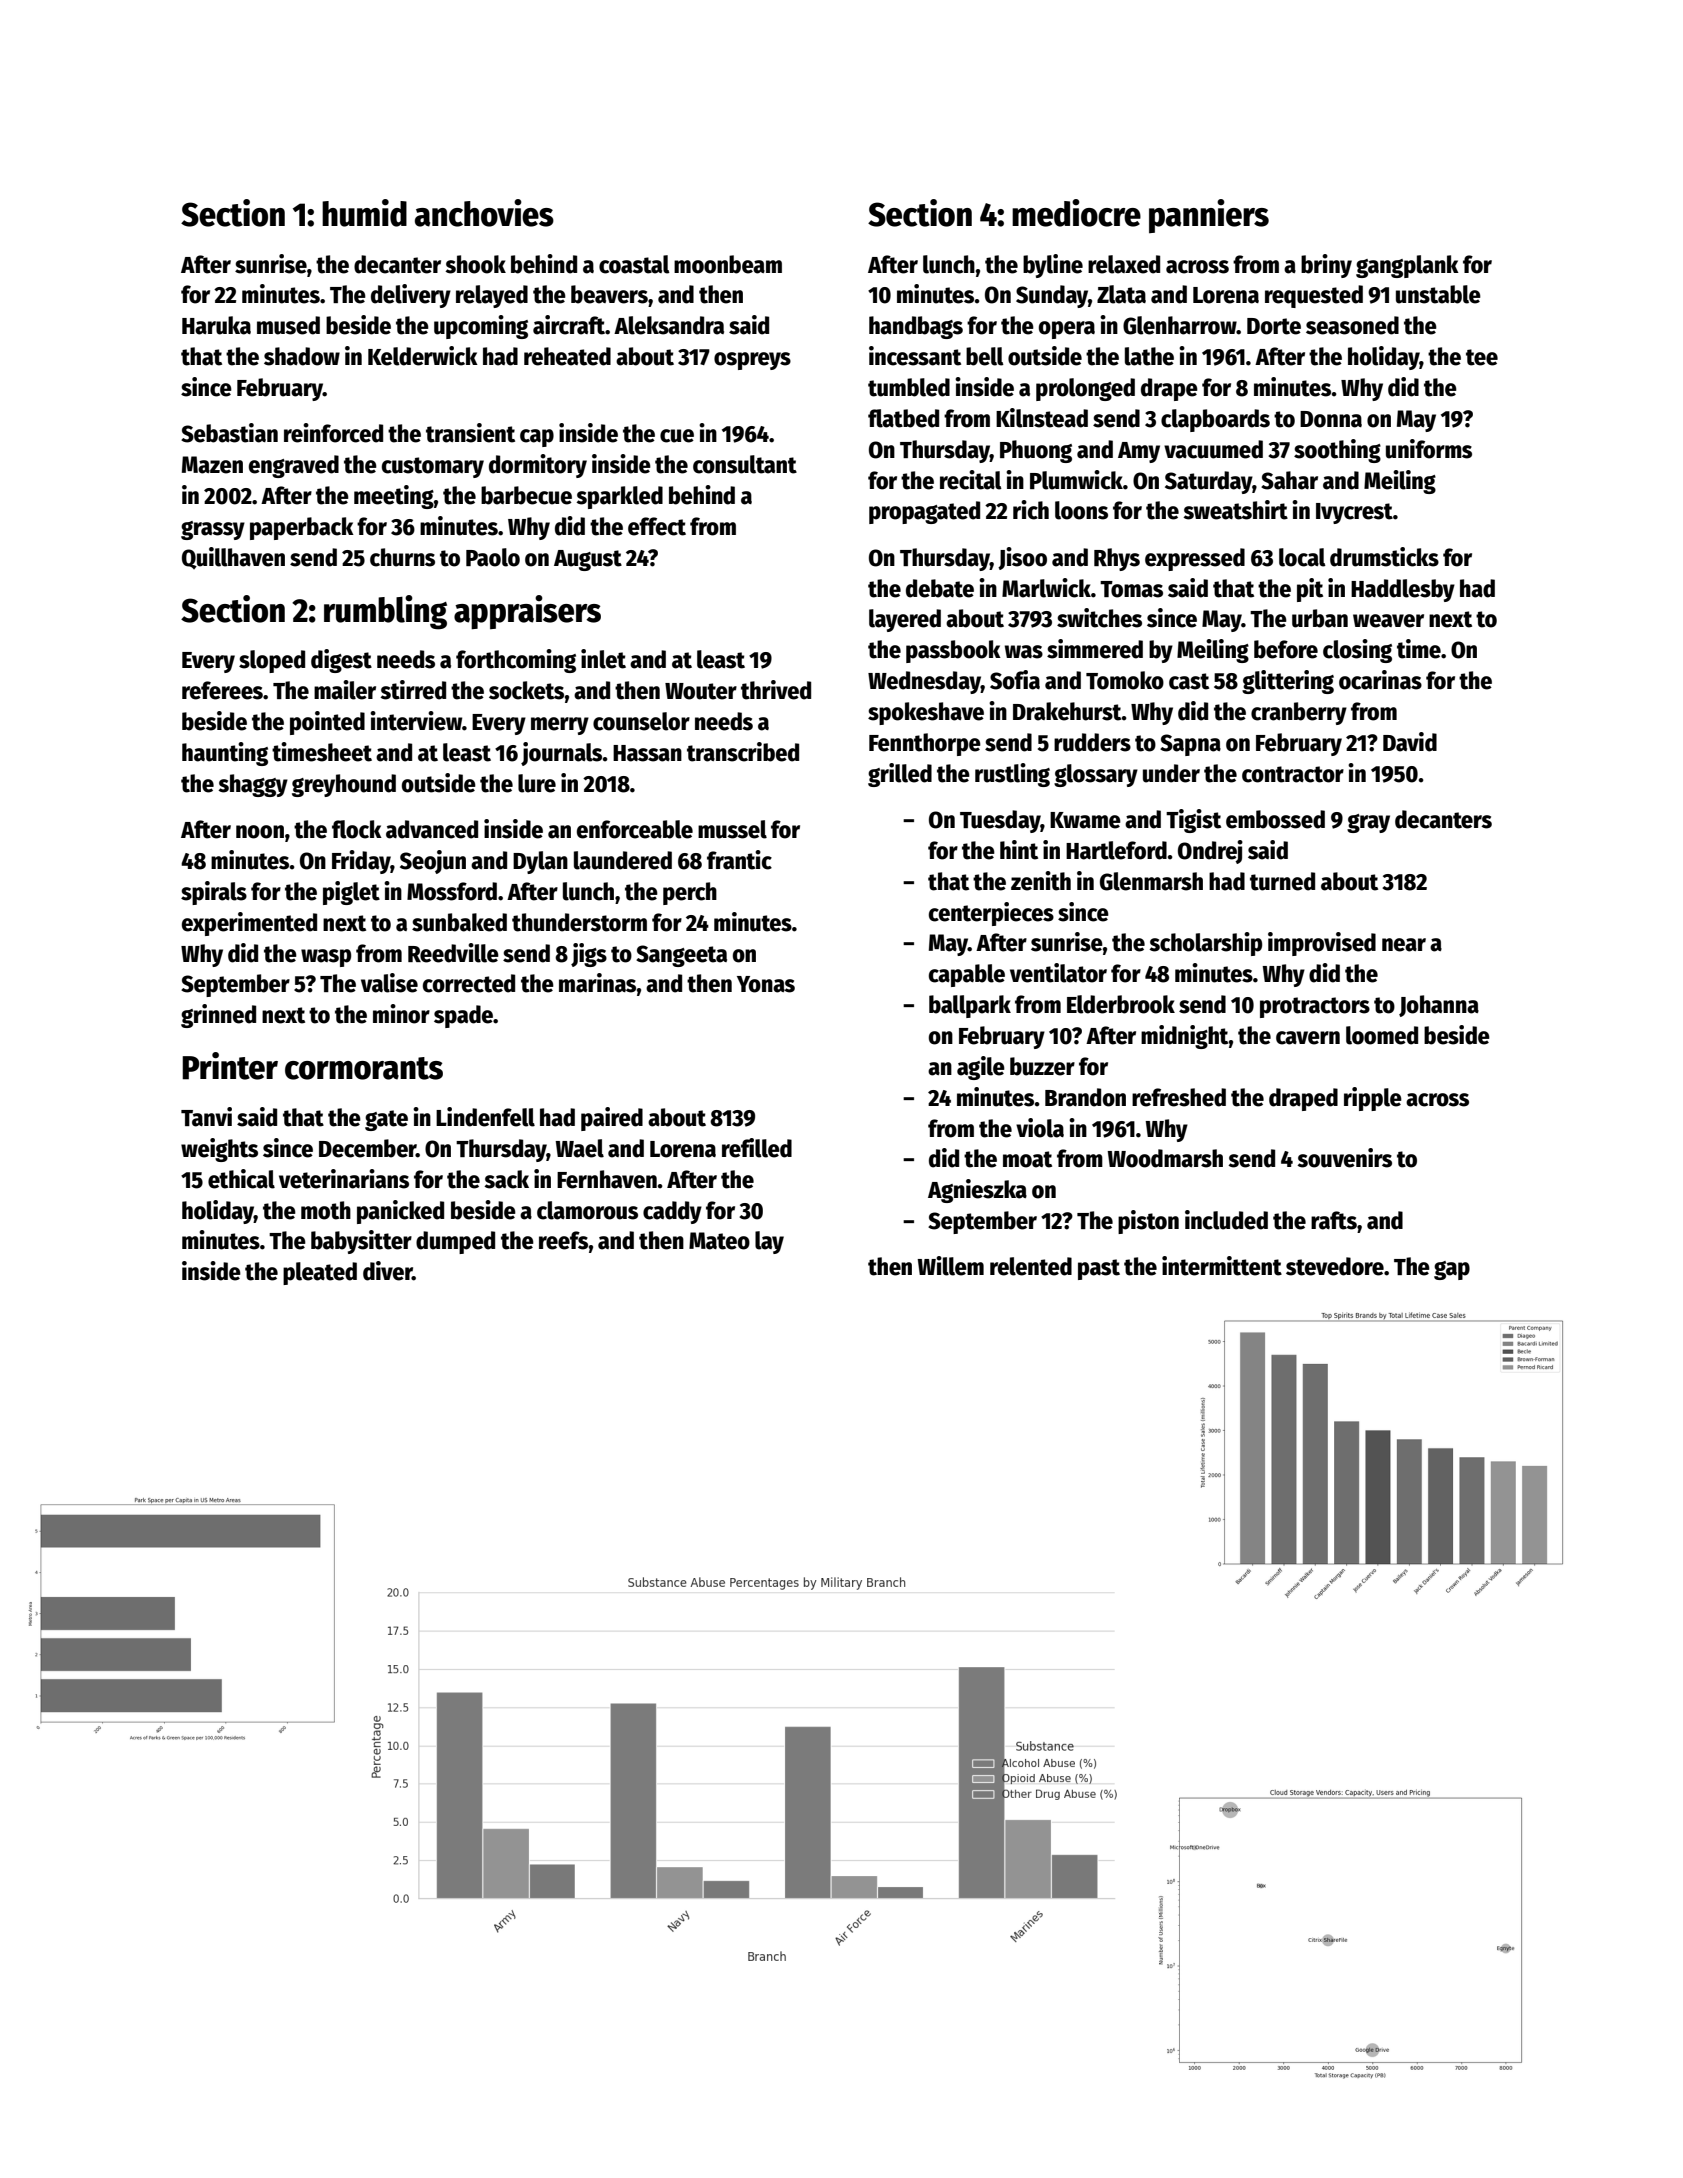  I want to click on debate, so click(940, 588).
